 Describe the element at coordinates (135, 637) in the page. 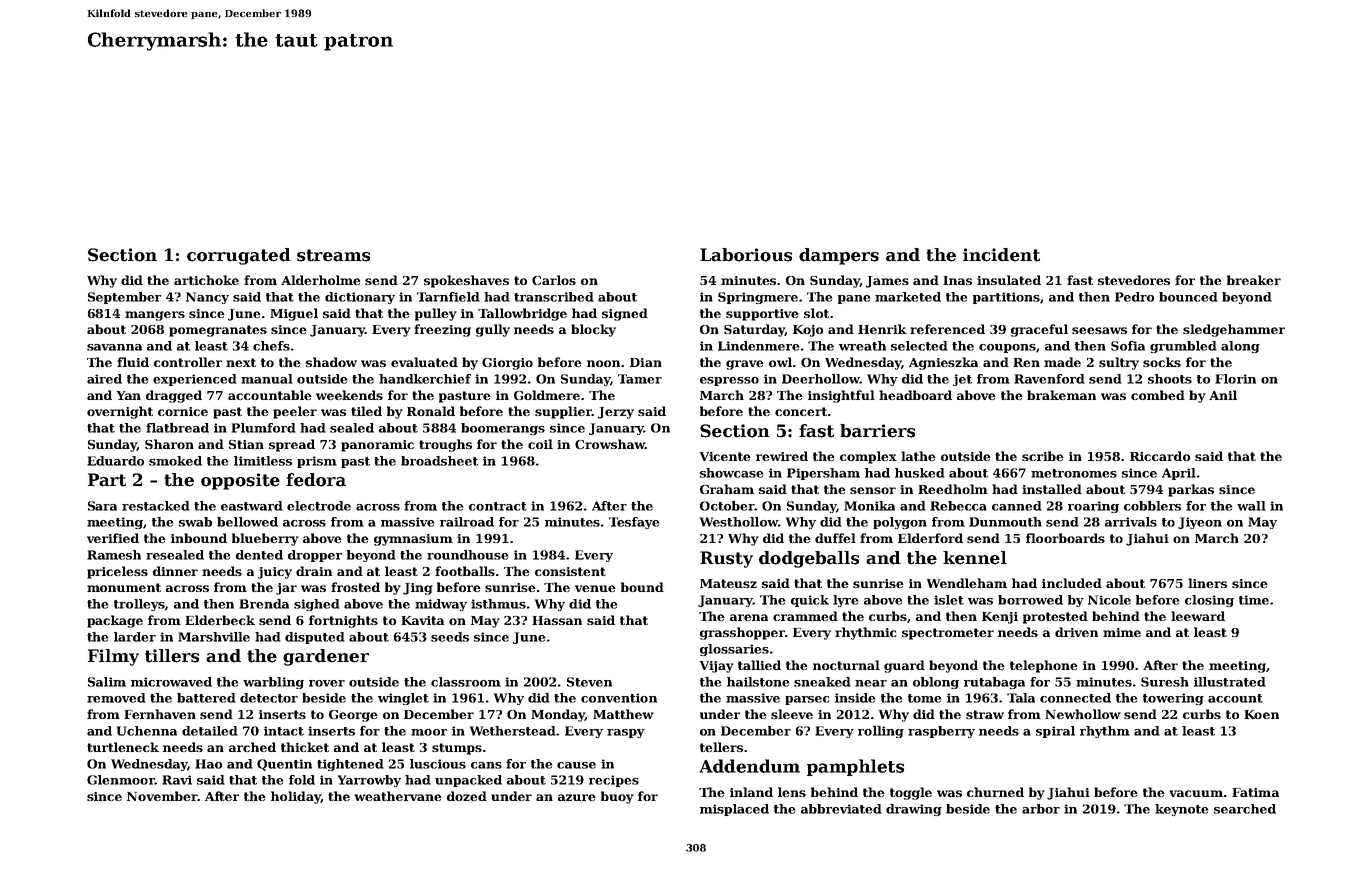

I see `larder` at that location.
